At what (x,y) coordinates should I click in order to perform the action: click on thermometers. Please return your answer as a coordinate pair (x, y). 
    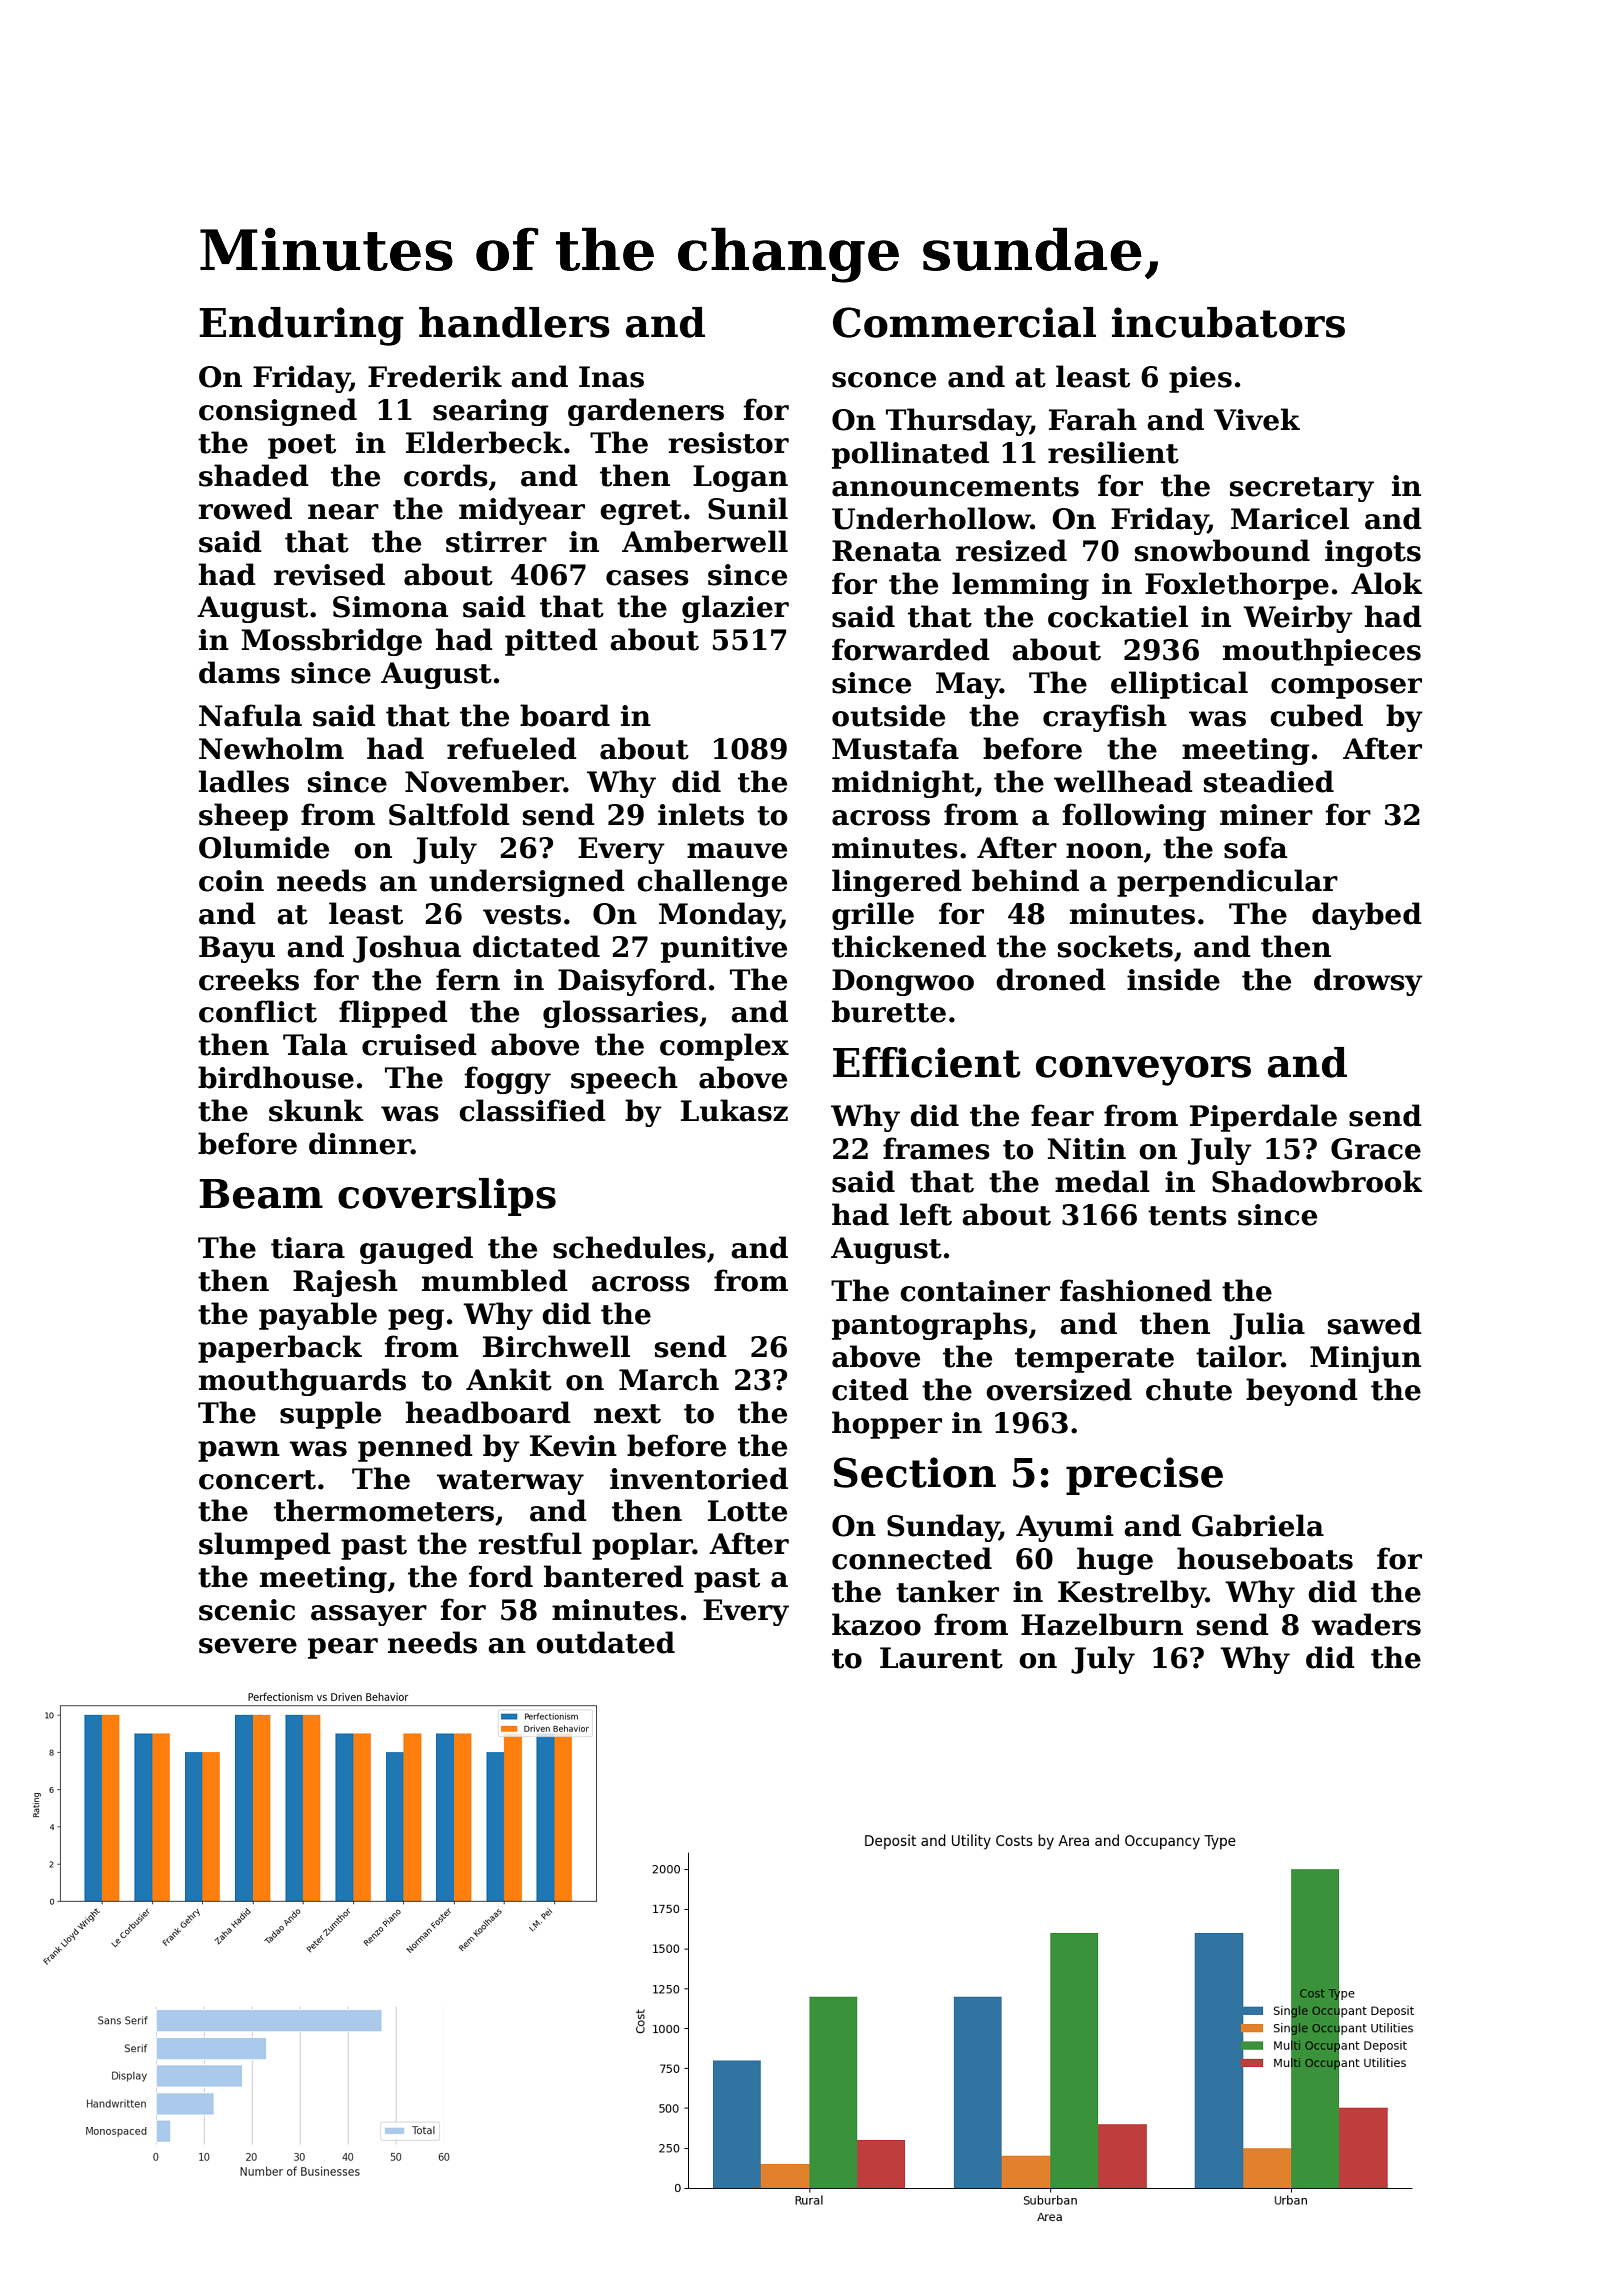
    Looking at the image, I should click on (384, 1510).
